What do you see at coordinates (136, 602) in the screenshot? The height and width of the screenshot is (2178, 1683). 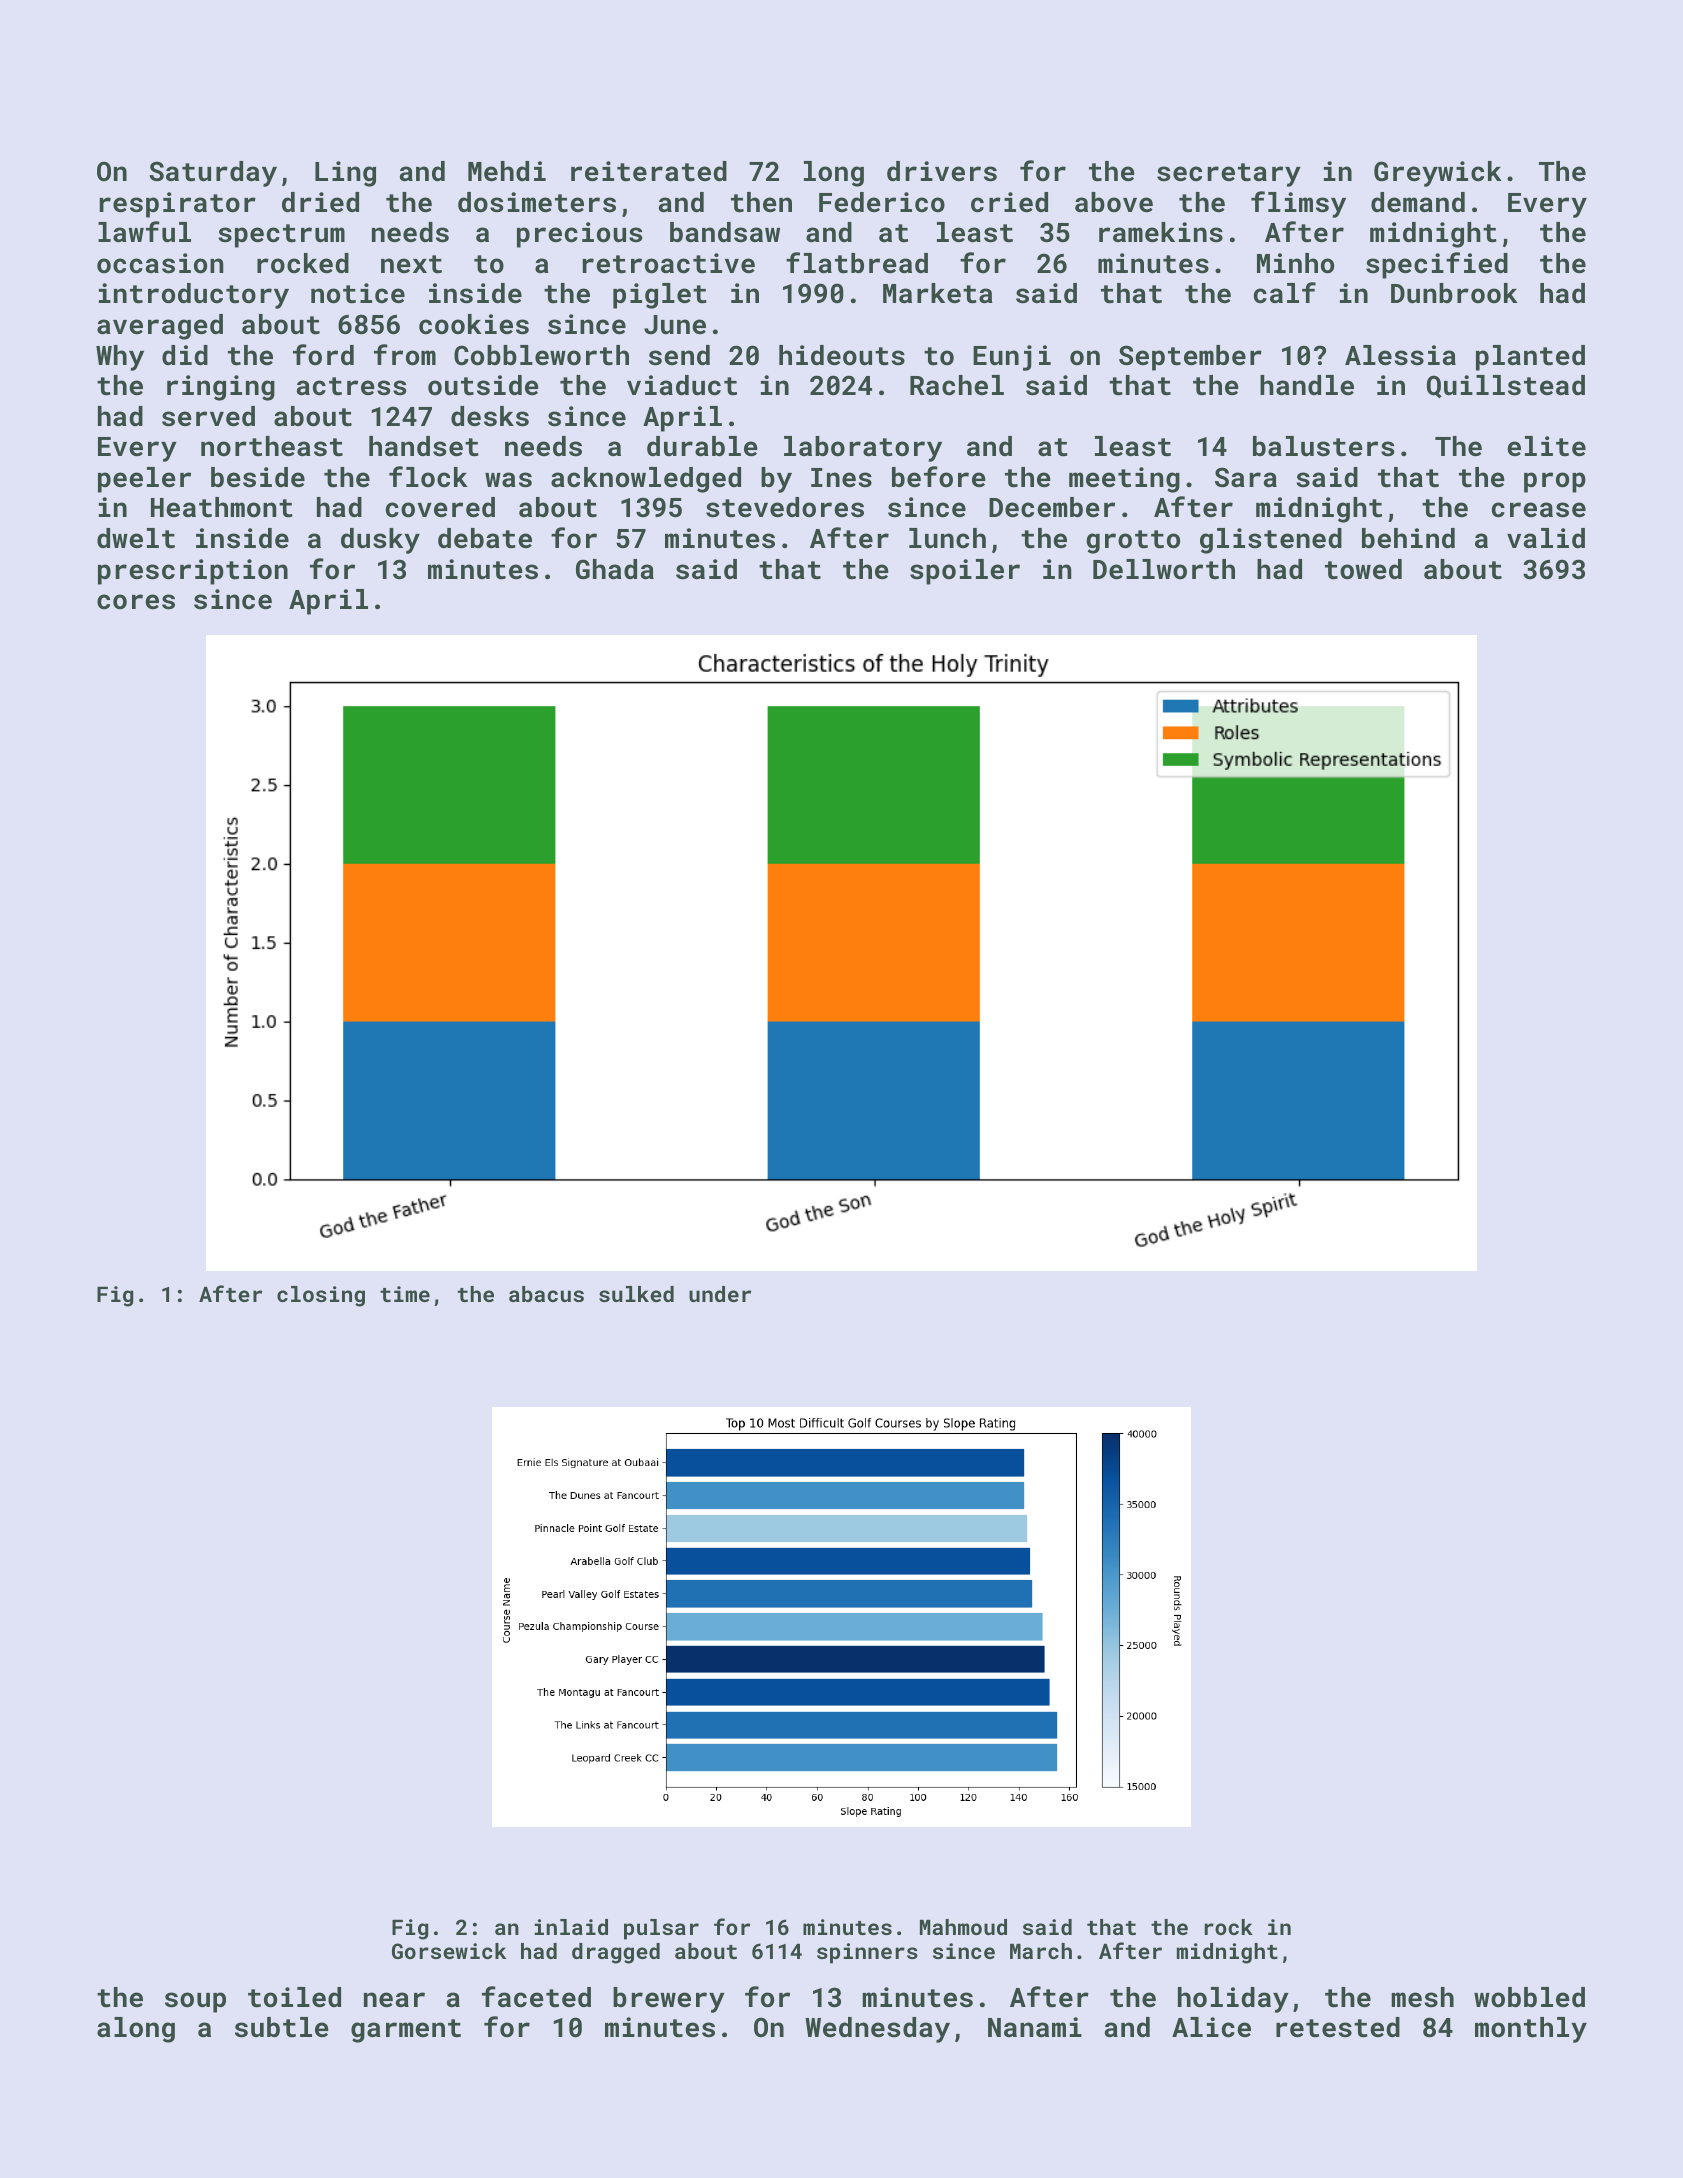 I see `cores` at bounding box center [136, 602].
